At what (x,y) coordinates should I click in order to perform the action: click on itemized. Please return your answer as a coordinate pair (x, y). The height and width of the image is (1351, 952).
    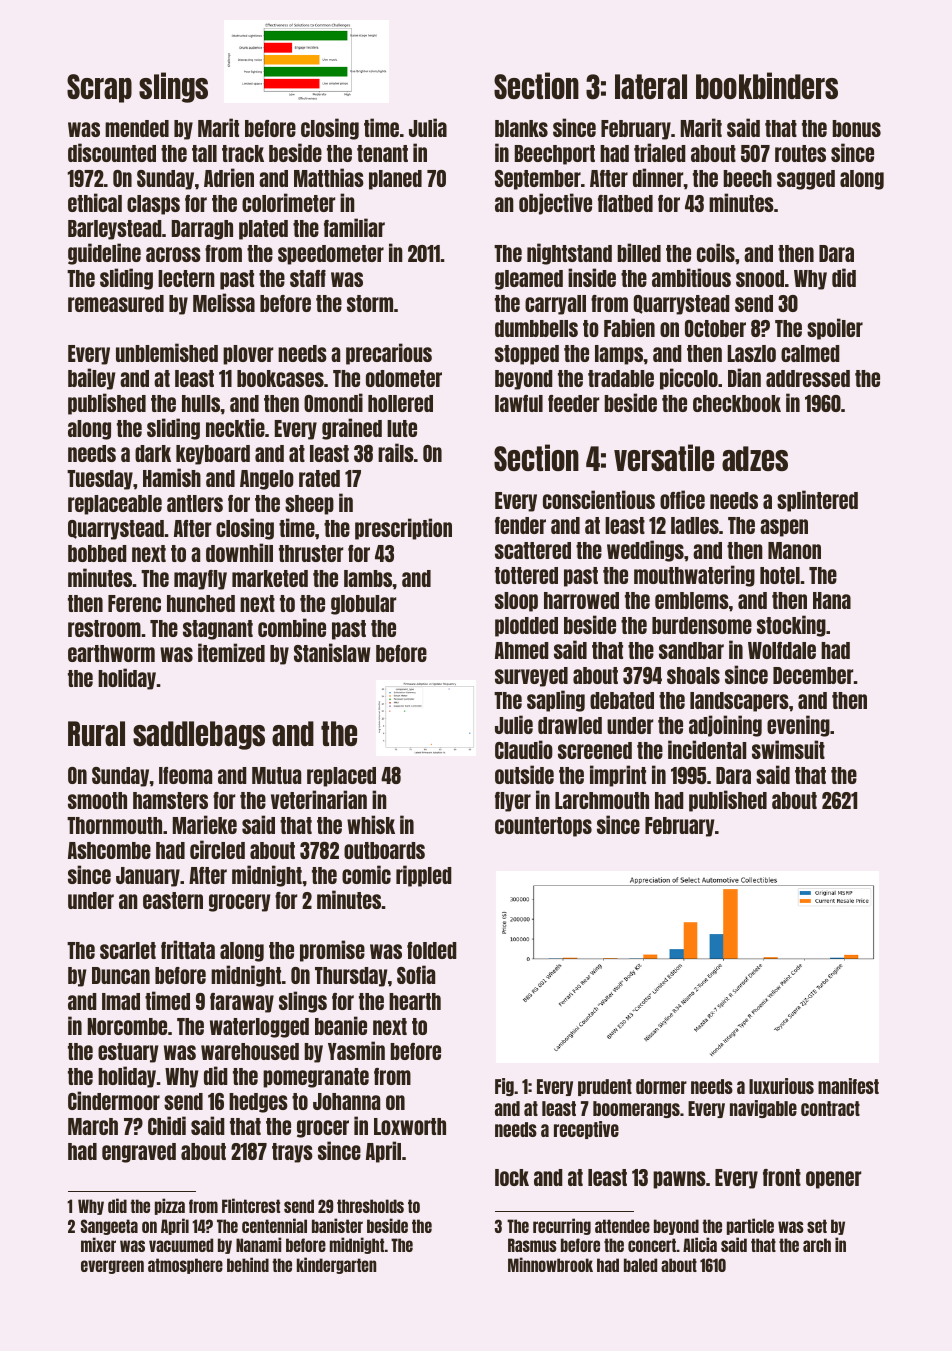
    Looking at the image, I should click on (231, 652).
